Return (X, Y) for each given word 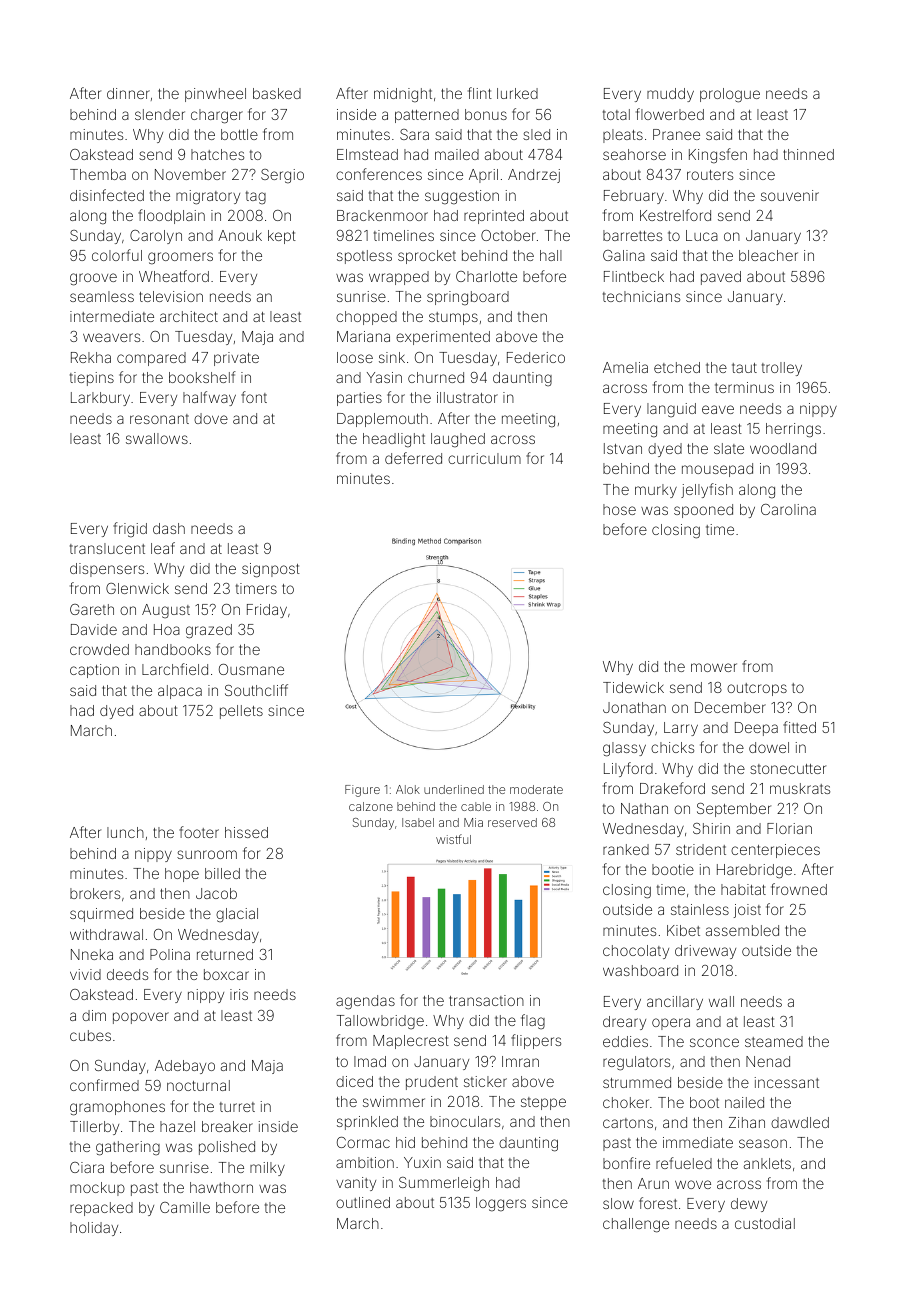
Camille (185, 1207)
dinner (128, 93)
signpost (271, 570)
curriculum (484, 458)
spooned (703, 511)
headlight (394, 440)
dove (211, 418)
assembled (742, 930)
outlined (363, 1202)
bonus (486, 114)
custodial (765, 1223)
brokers (95, 893)
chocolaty (636, 952)
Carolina (788, 509)
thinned (808, 154)
